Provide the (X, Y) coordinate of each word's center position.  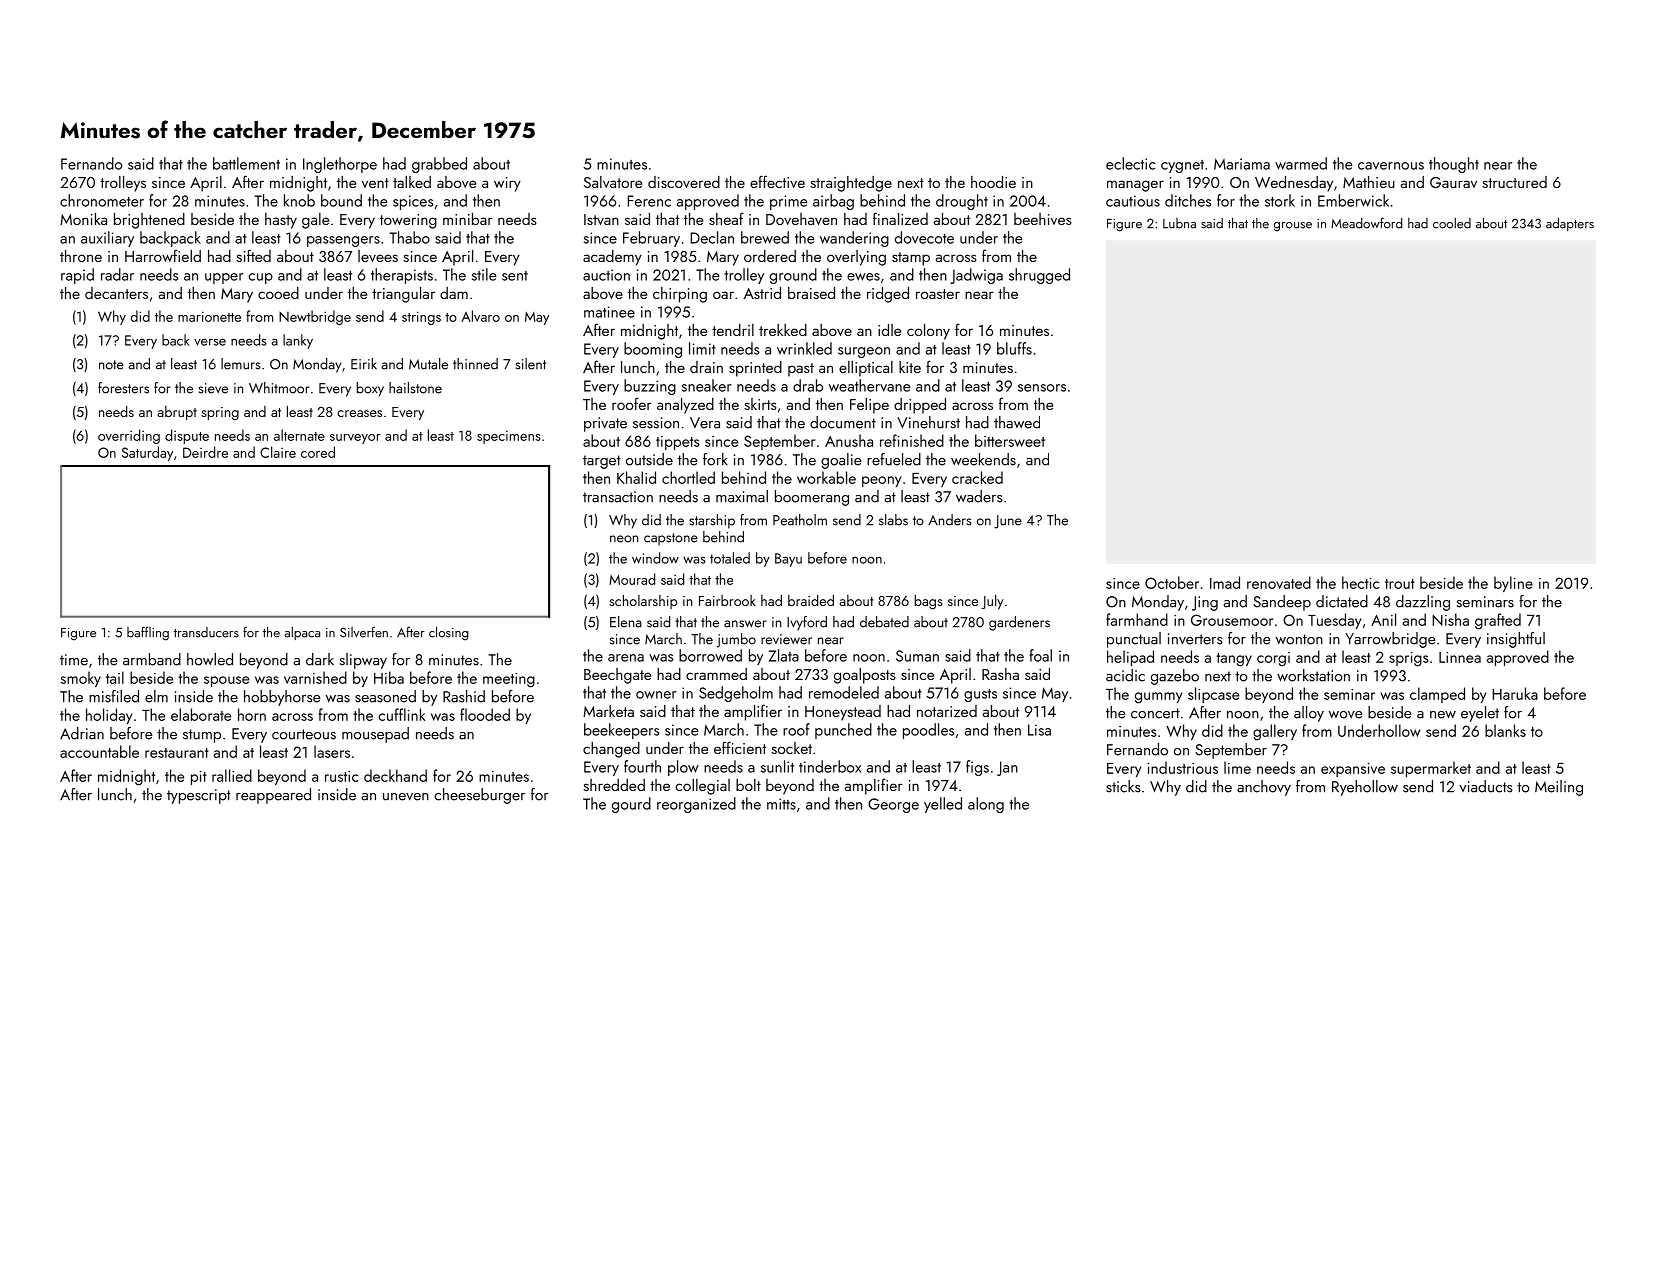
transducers (206, 632)
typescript (199, 796)
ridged (888, 295)
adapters (1570, 224)
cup (261, 278)
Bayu (788, 560)
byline (1513, 584)
